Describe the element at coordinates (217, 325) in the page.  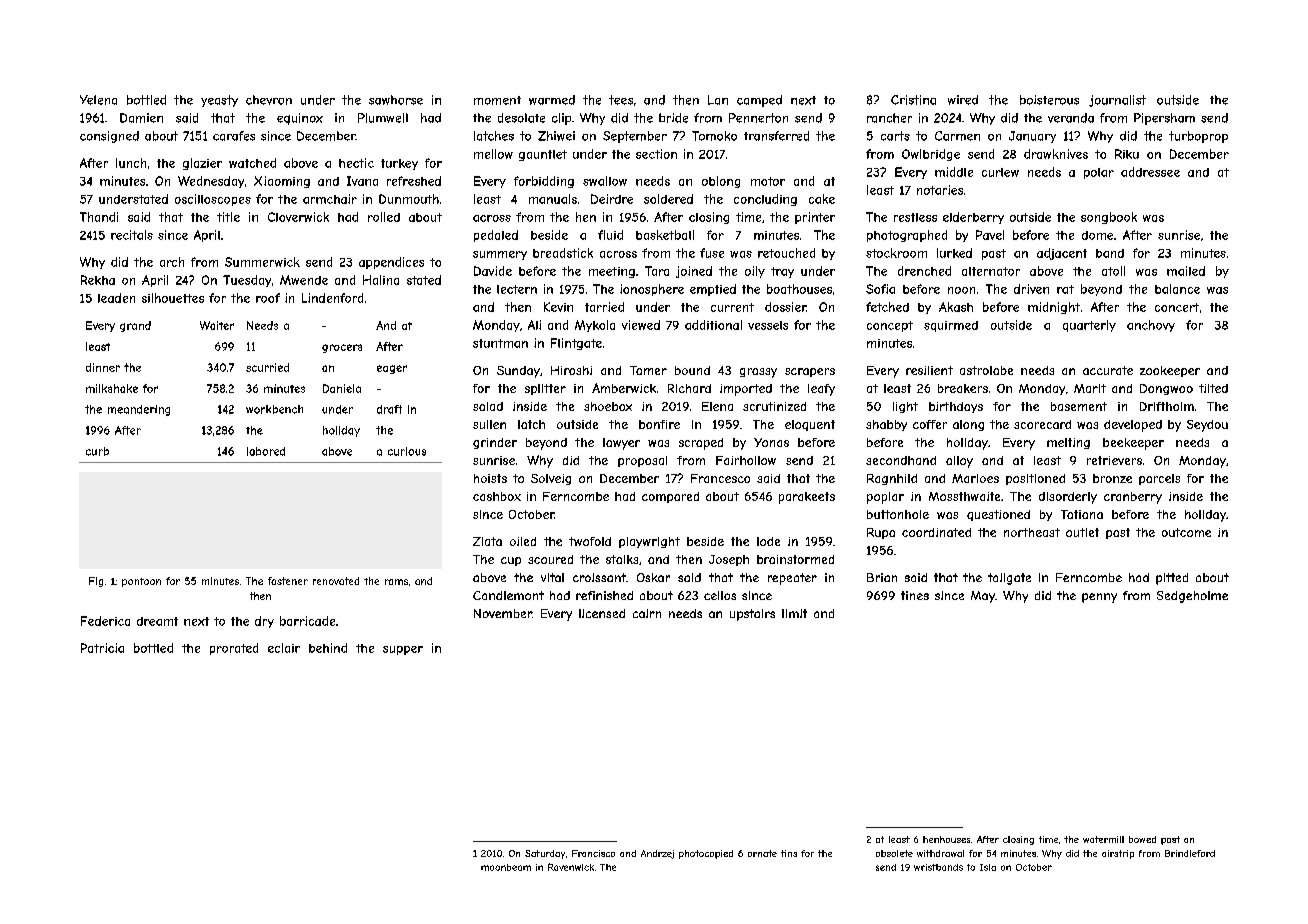
I see `Waiter` at that location.
